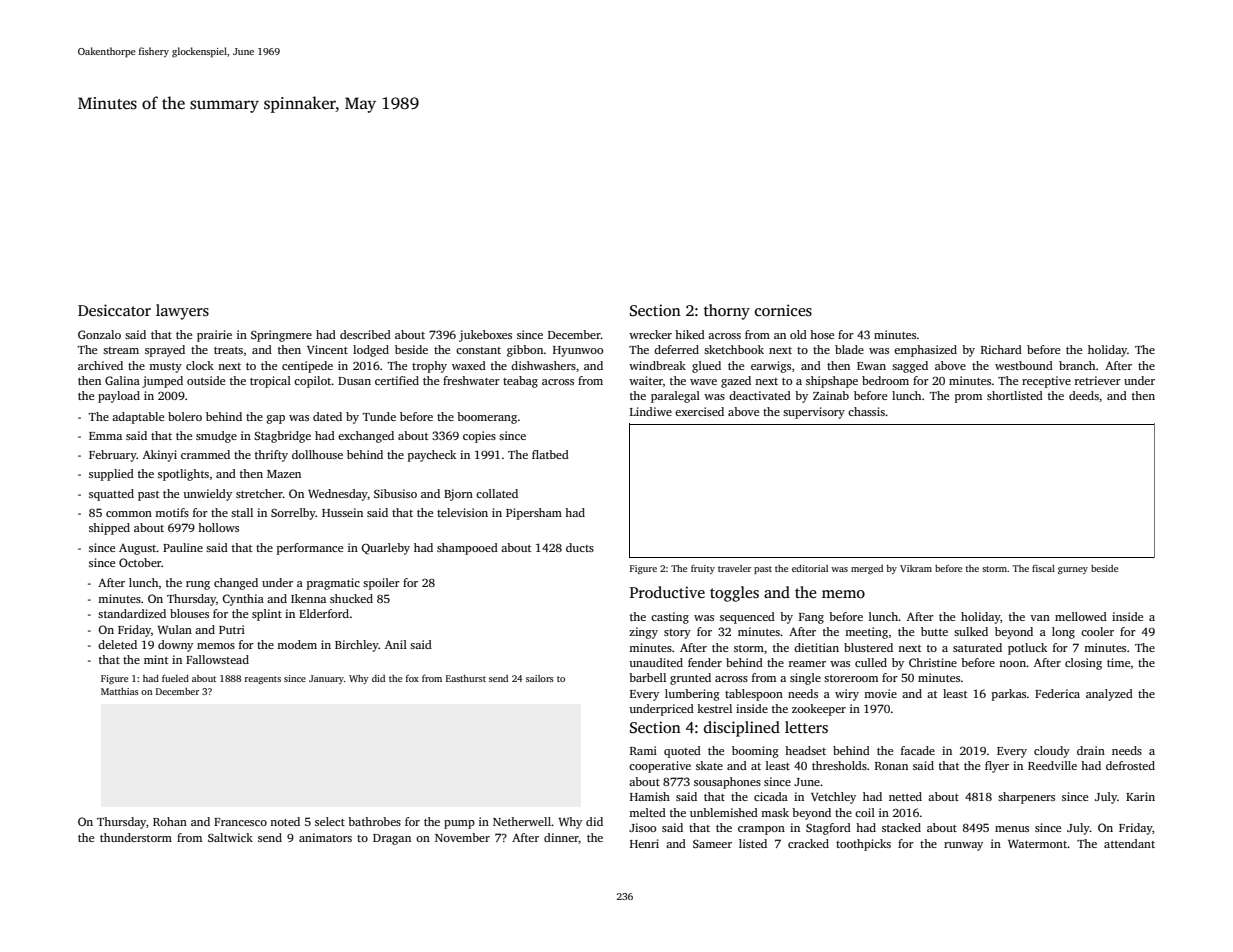  What do you see at coordinates (198, 585) in the document?
I see `rung` at bounding box center [198, 585].
